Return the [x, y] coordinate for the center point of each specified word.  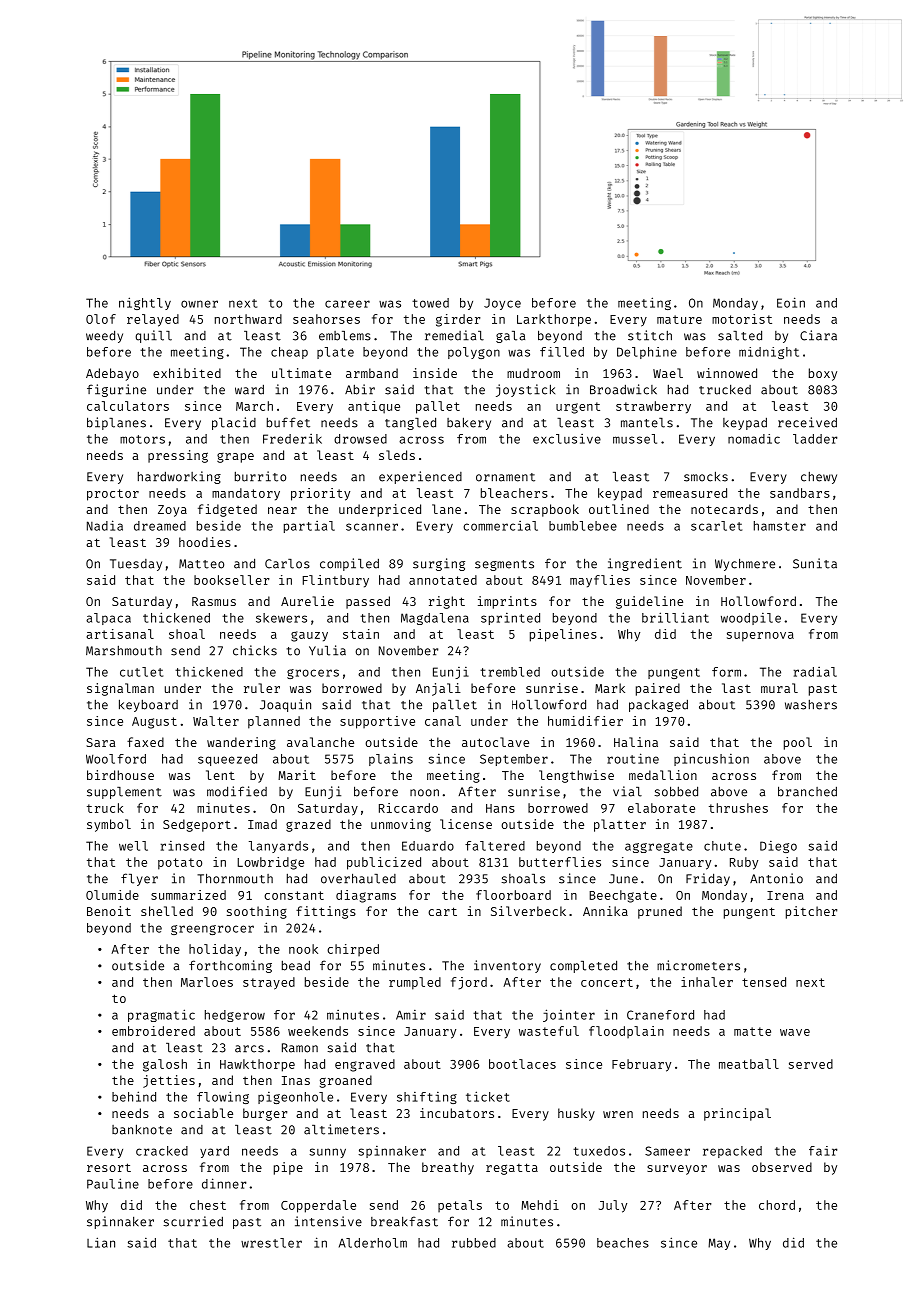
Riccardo [408, 808]
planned [274, 722]
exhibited [187, 373]
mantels [647, 423]
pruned [660, 912]
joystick [525, 390]
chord [777, 1205]
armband [372, 373]
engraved [365, 1065]
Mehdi [540, 1205]
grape [235, 458]
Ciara [818, 335]
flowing [223, 1097]
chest [208, 1205]
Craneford [660, 1015]
